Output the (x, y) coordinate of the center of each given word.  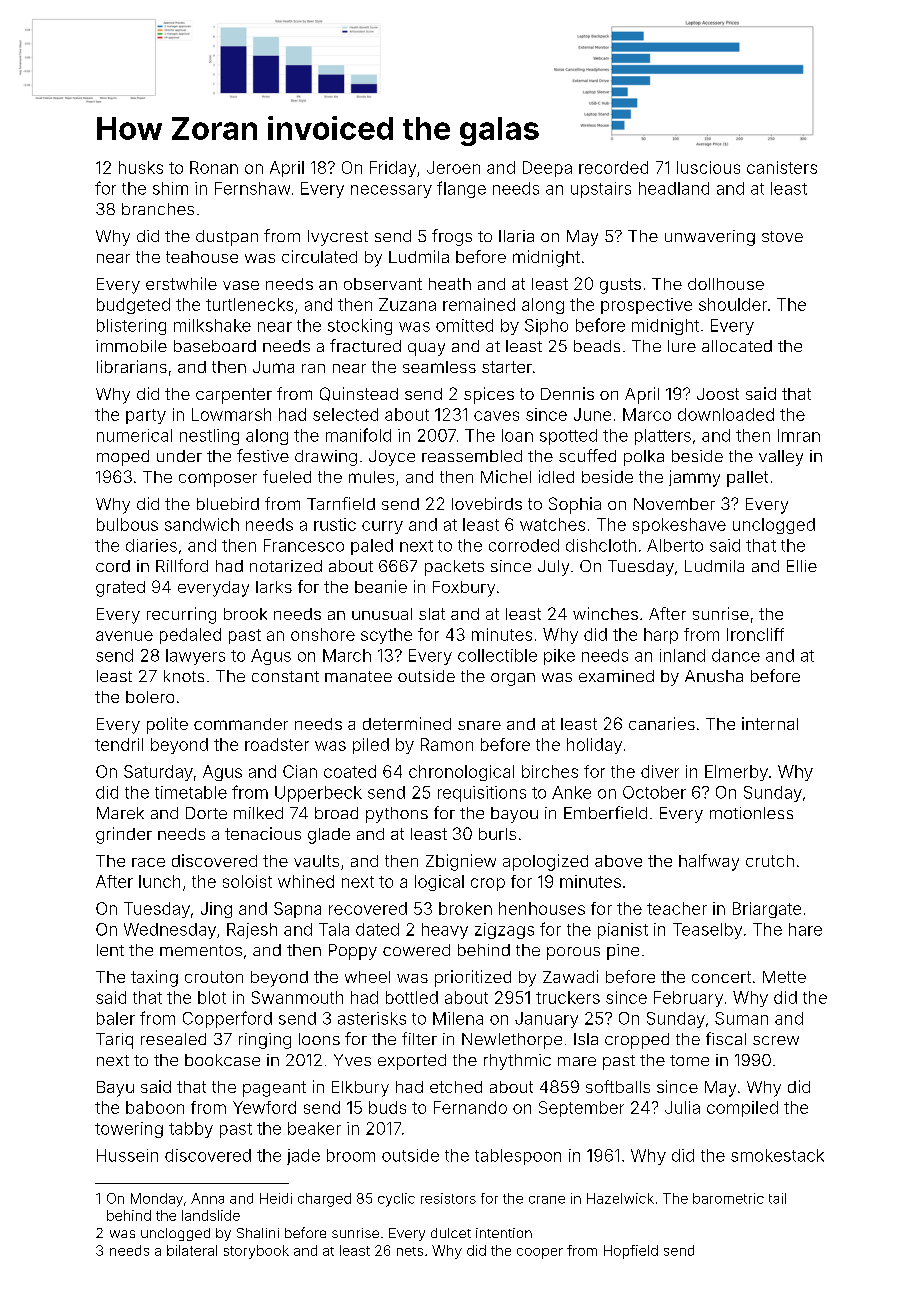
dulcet (451, 1233)
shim (170, 188)
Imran (799, 435)
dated (377, 929)
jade (303, 1157)
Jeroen (453, 167)
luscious (708, 167)
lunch (159, 881)
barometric (728, 1198)
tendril (119, 744)
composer (218, 480)
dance (736, 655)
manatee (358, 676)
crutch (770, 861)
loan (517, 435)
